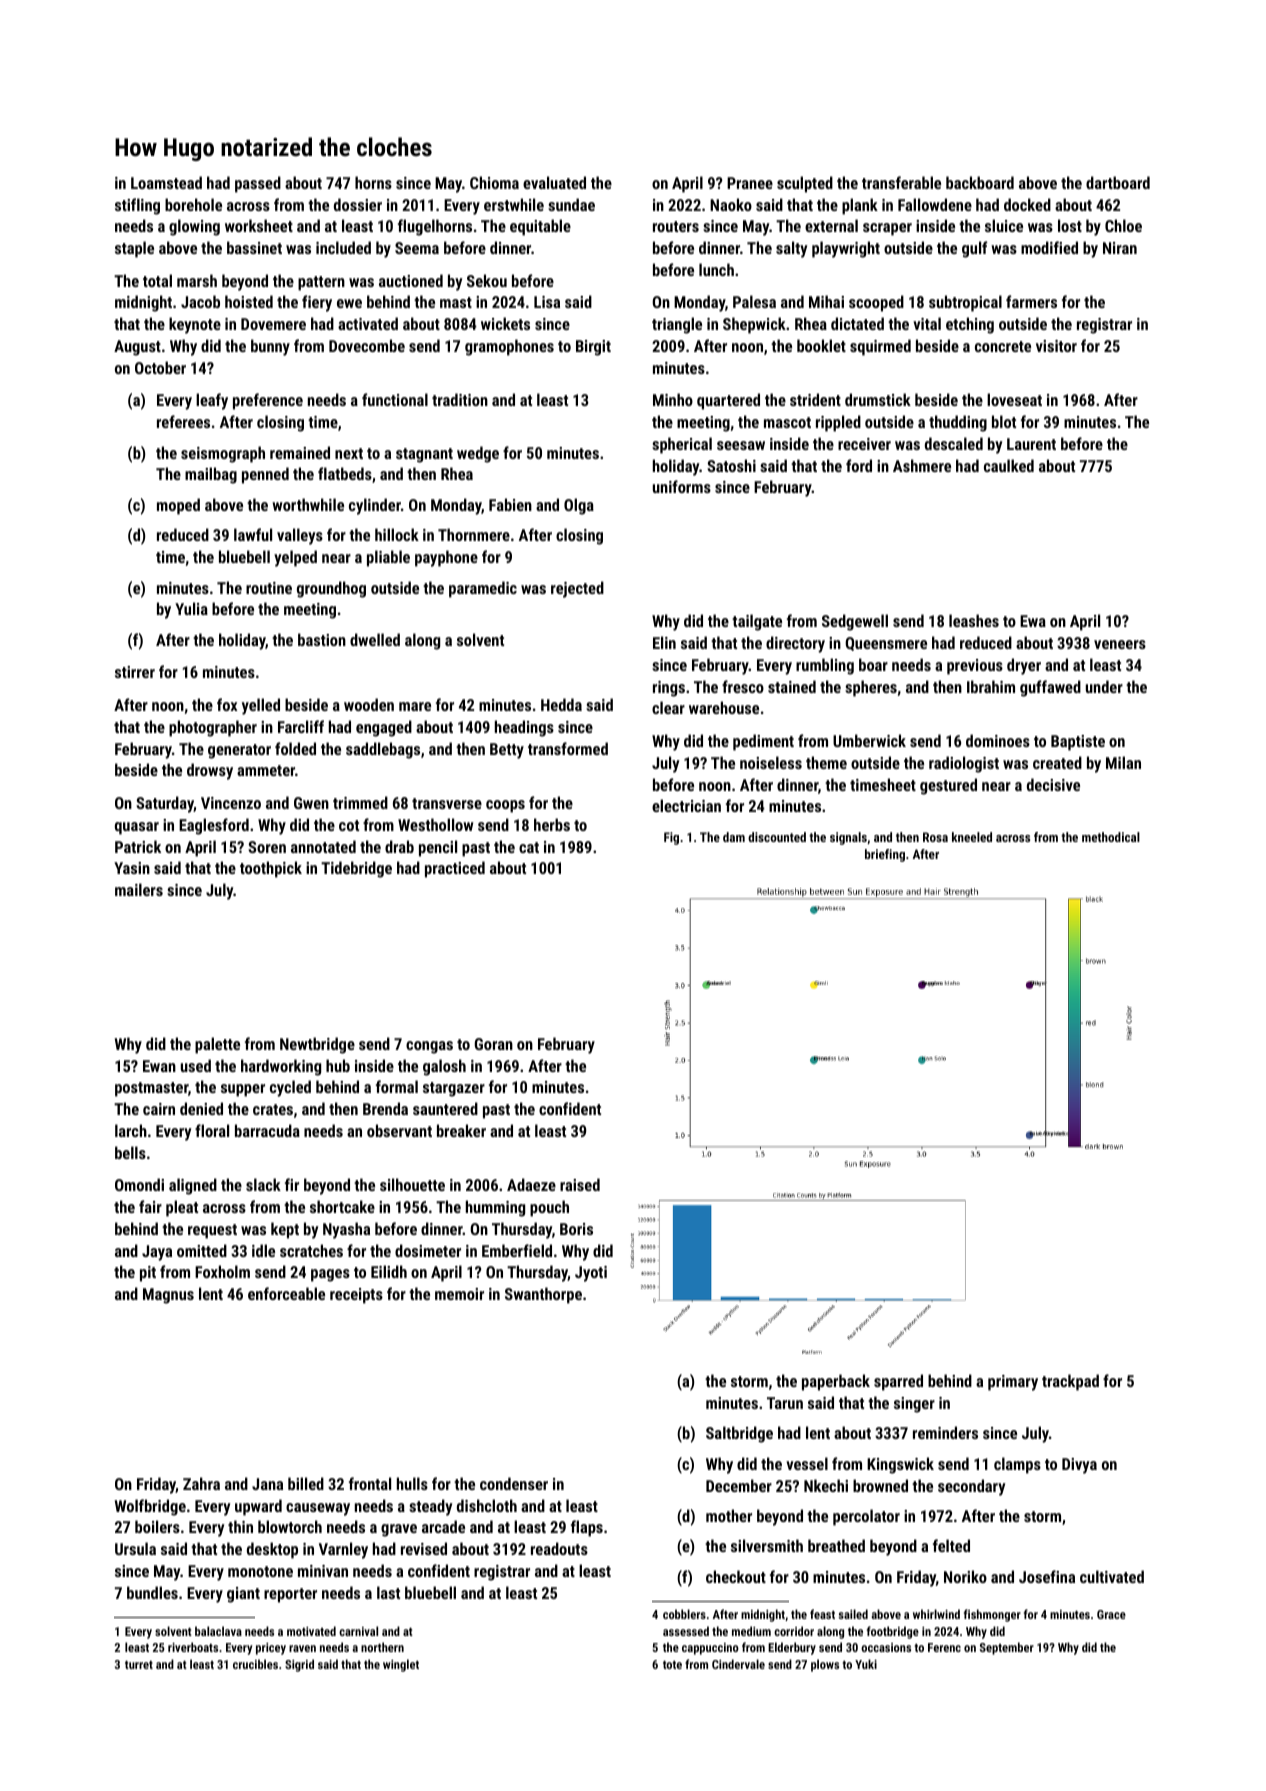 The height and width of the page is (1791, 1266). I want to click on rings, so click(669, 689).
